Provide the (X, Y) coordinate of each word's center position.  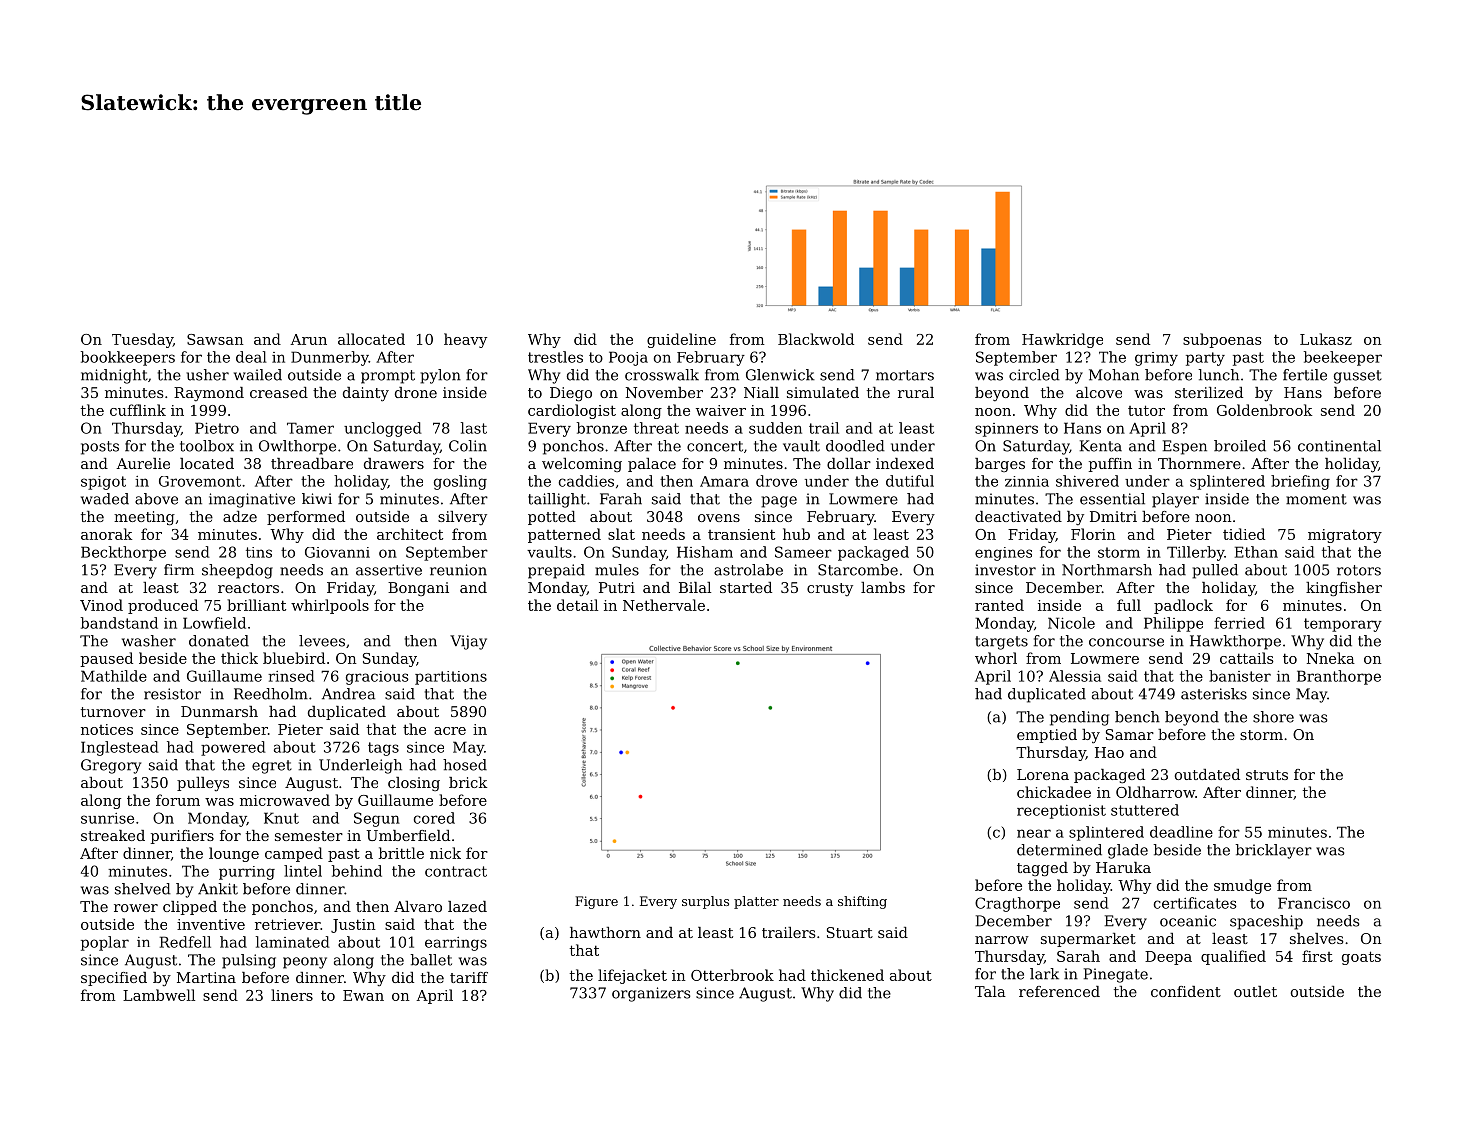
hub (796, 534)
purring (247, 873)
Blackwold (816, 339)
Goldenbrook (1264, 410)
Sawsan (215, 339)
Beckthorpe (123, 553)
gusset (1358, 377)
